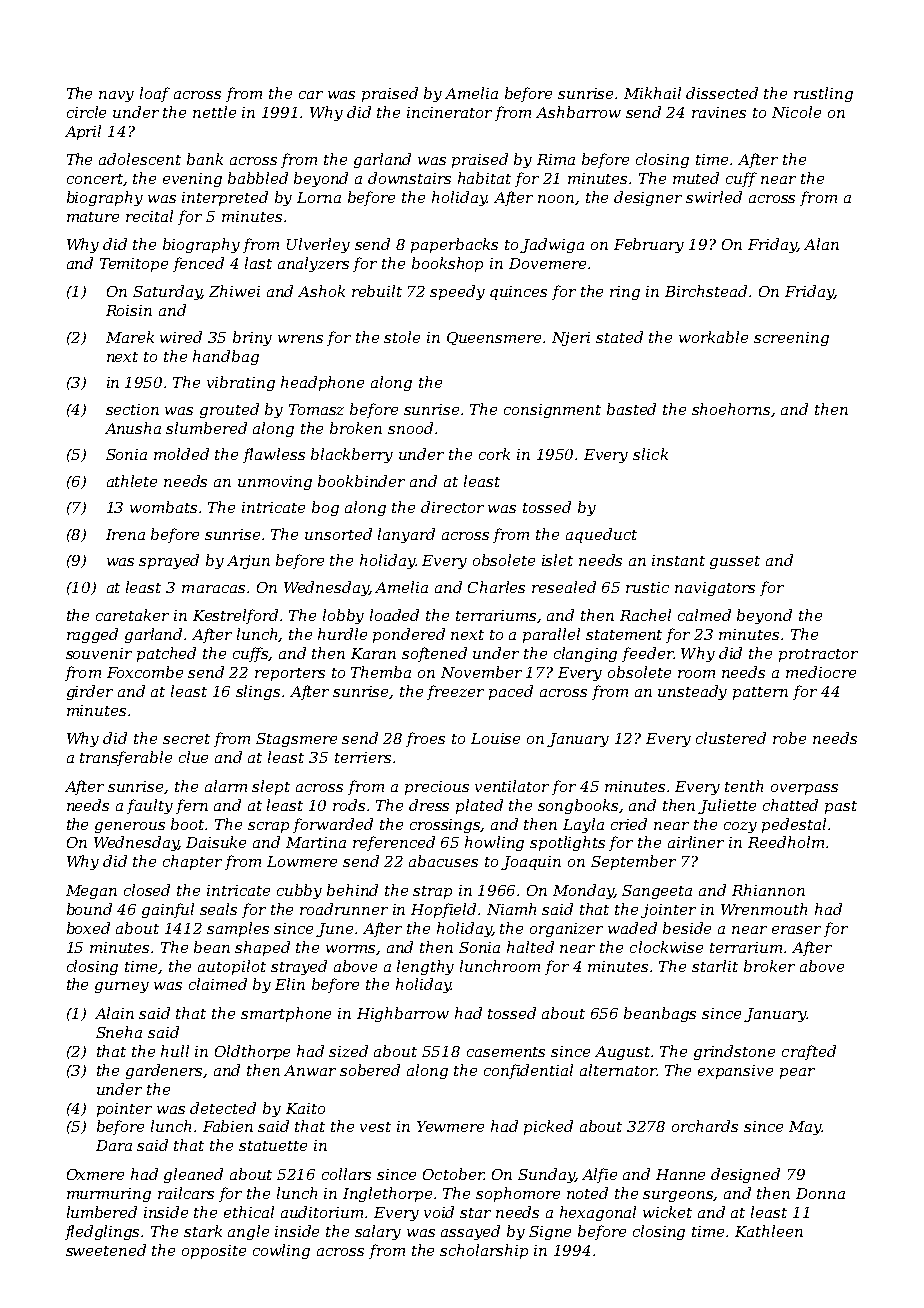 Image resolution: width=924 pixels, height=1308 pixels. I want to click on muted, so click(696, 178).
